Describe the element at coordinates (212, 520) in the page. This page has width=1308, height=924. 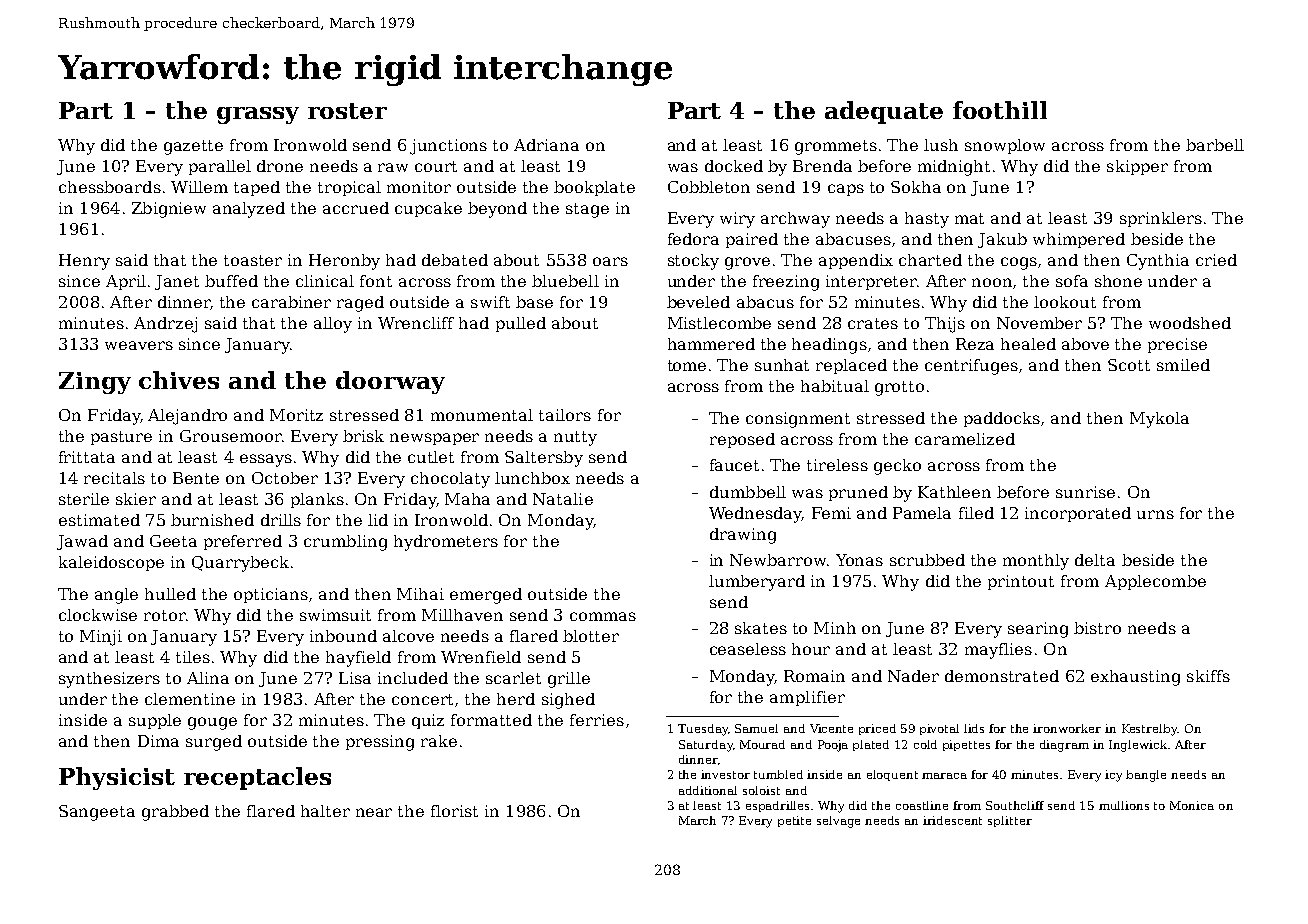
I see `burnished` at that location.
